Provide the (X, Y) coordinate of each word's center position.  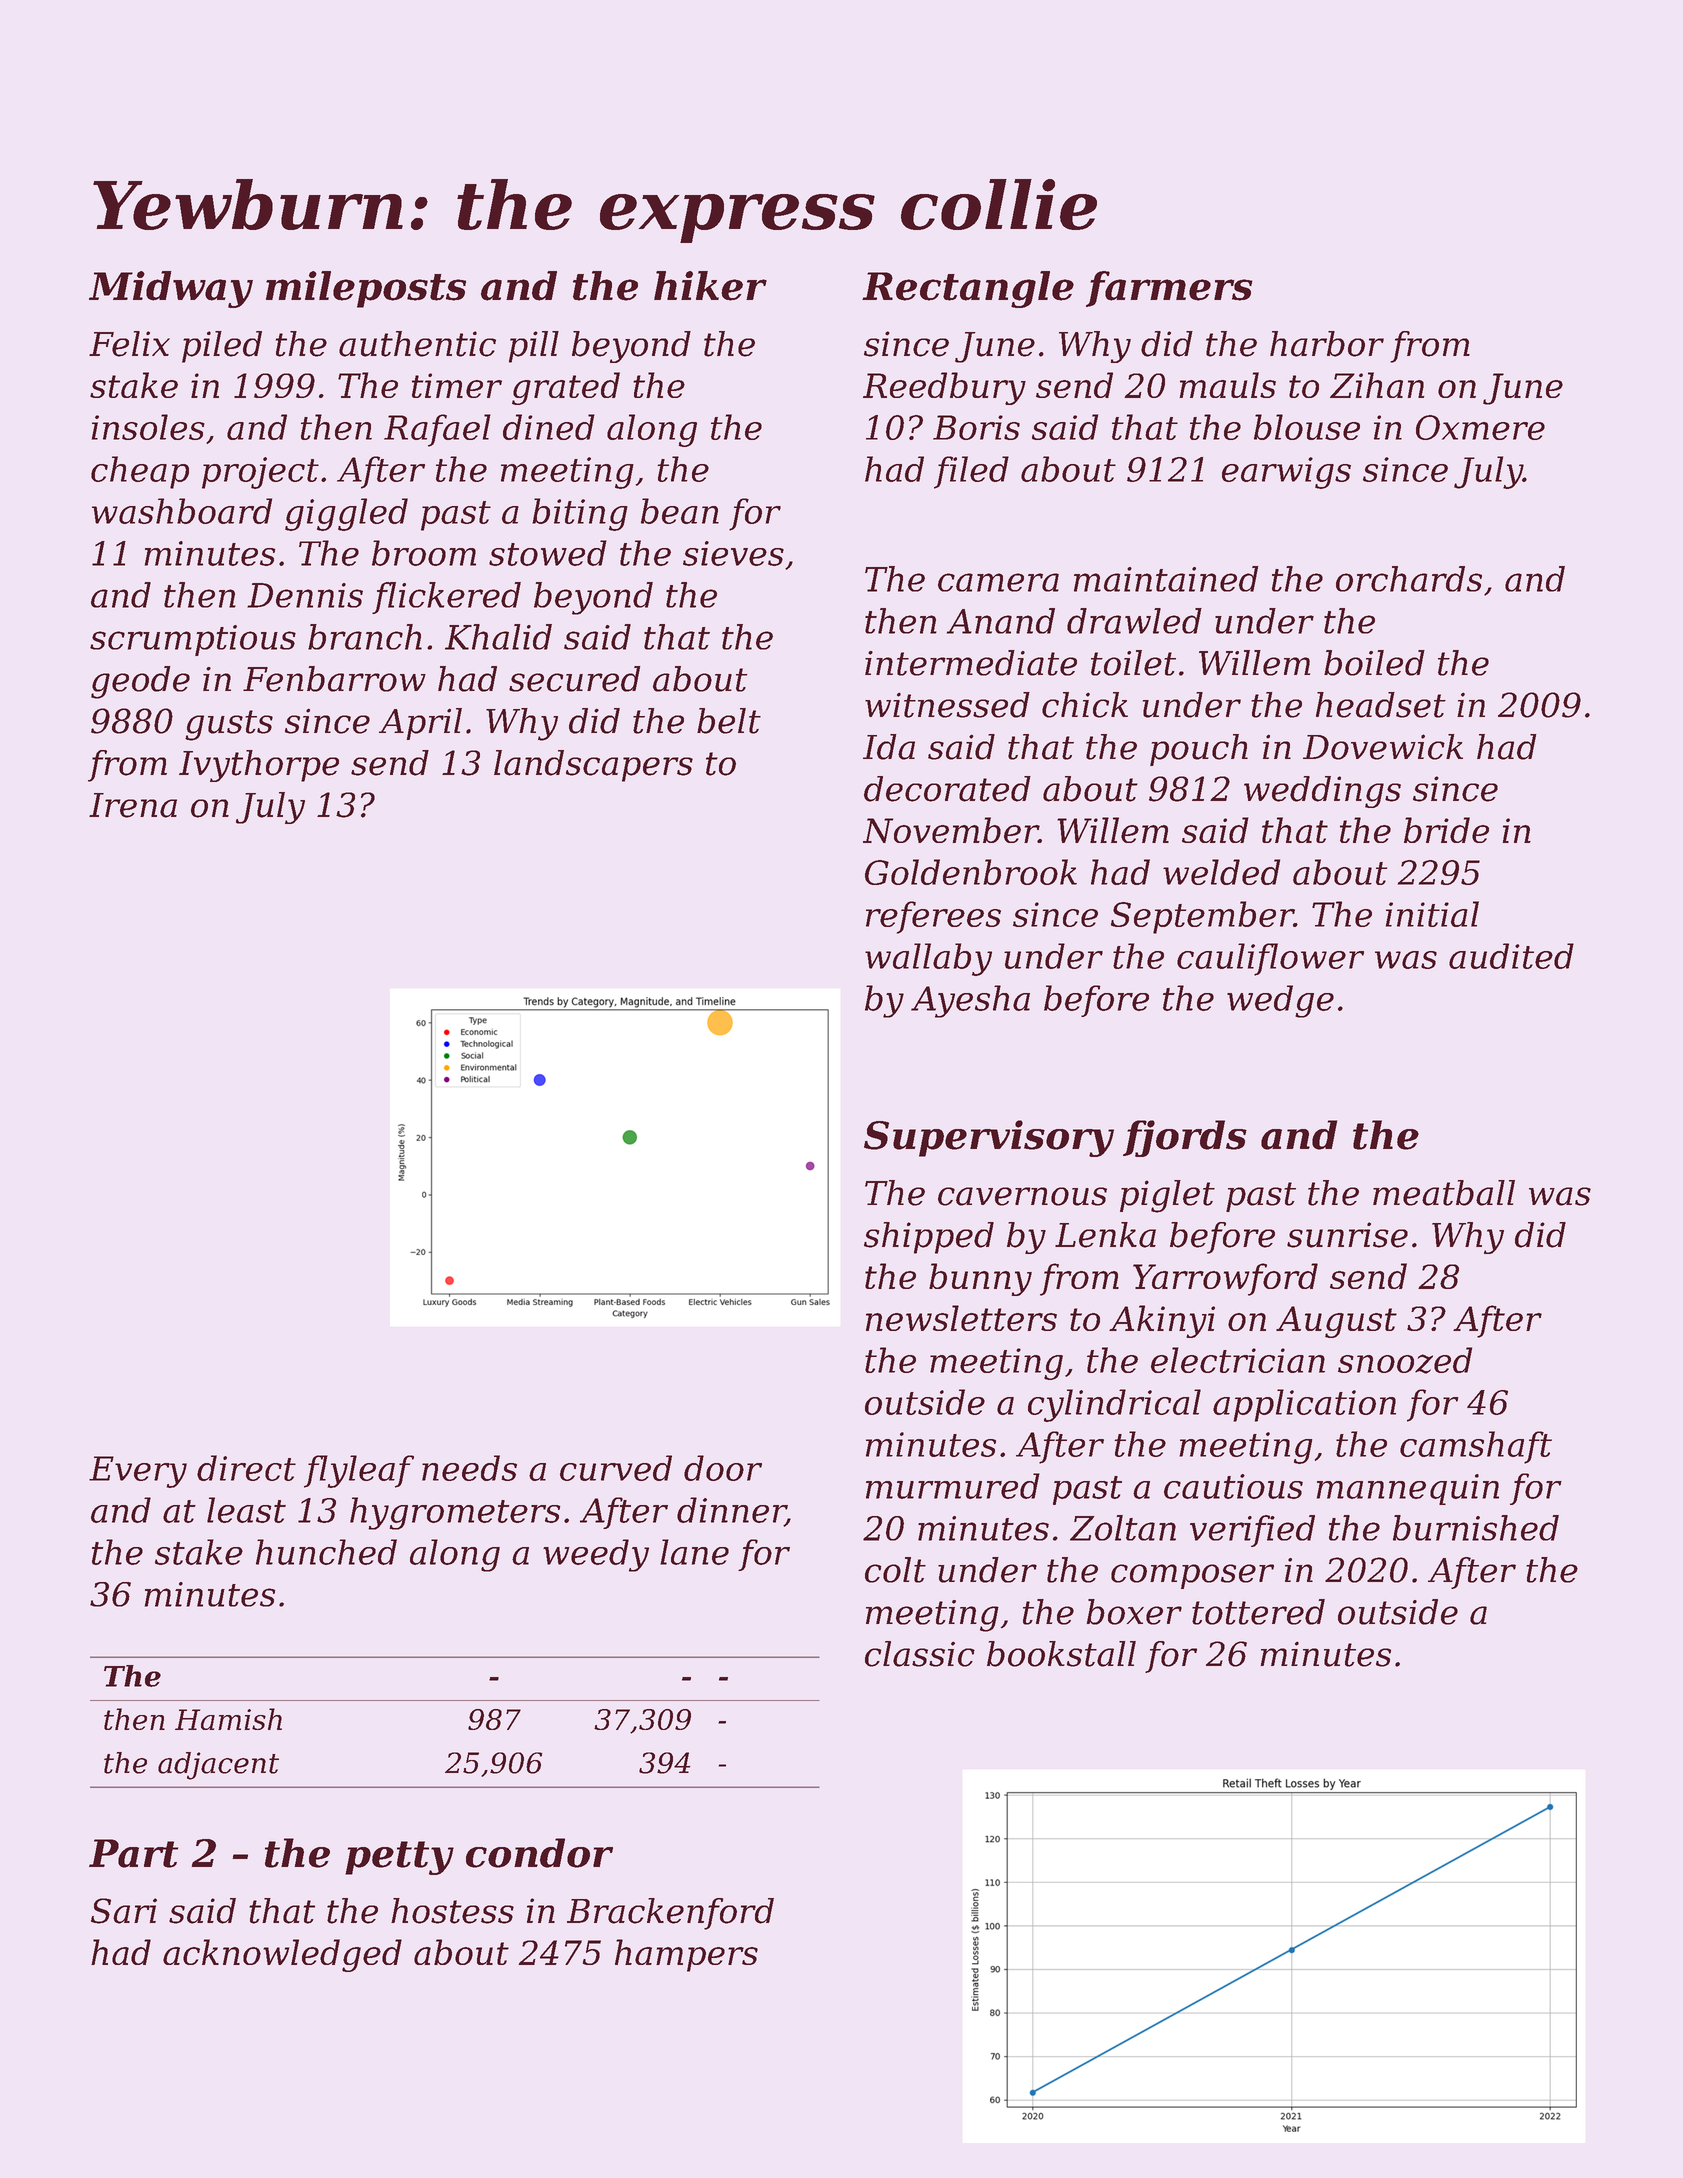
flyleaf (359, 1471)
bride (1446, 830)
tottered (1258, 1612)
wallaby (928, 959)
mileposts (366, 289)
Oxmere (1480, 427)
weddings (1322, 792)
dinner (731, 1511)
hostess (452, 1911)
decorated (947, 789)
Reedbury (944, 388)
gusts (229, 725)
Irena (133, 805)
